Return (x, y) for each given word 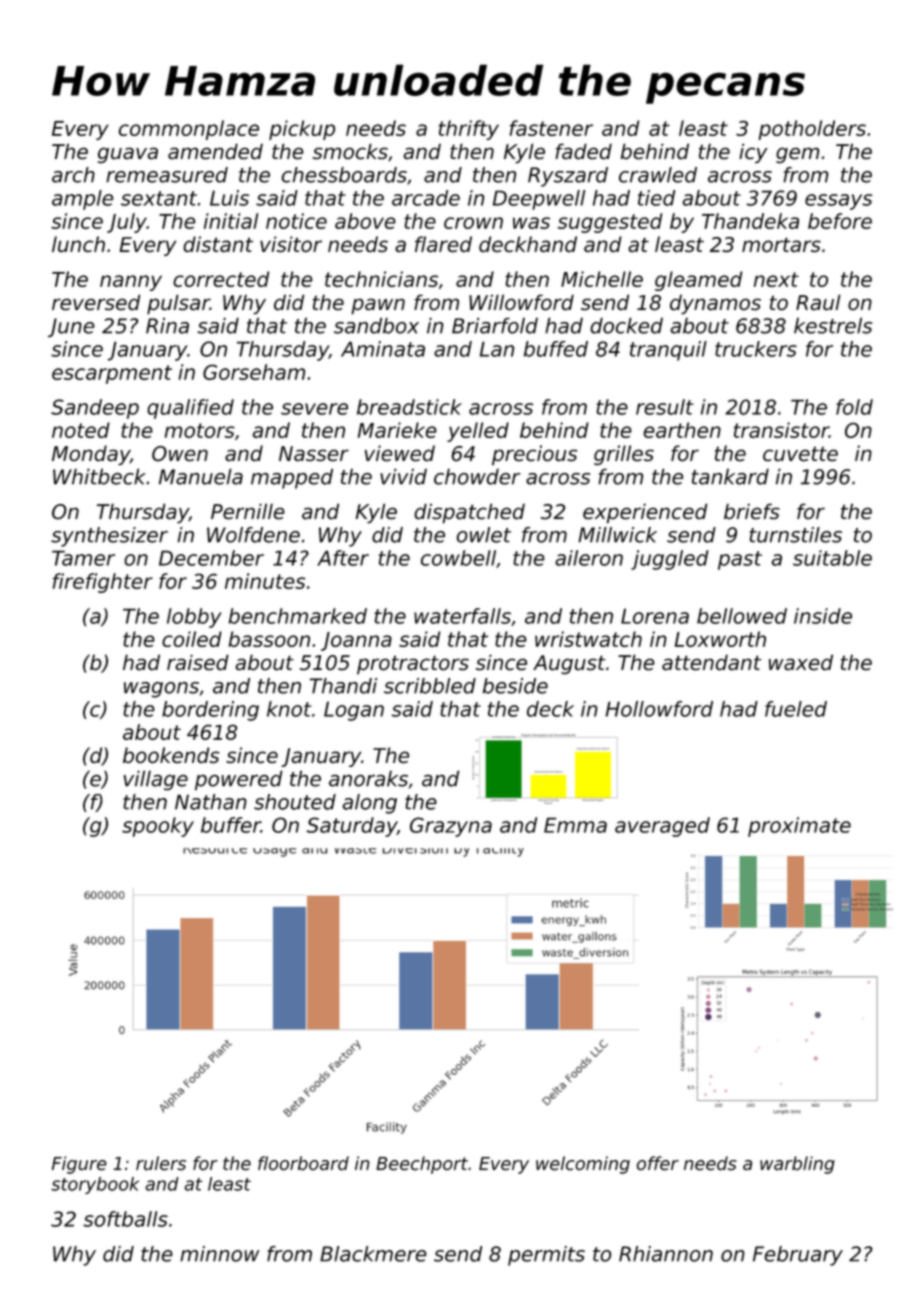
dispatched (469, 513)
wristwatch (588, 639)
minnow (219, 1254)
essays (838, 202)
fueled (796, 709)
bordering (210, 711)
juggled (670, 560)
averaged (662, 827)
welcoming (583, 1165)
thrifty (469, 130)
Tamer (83, 558)
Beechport (422, 1165)
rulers (161, 1163)
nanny (131, 283)
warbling (797, 1165)
